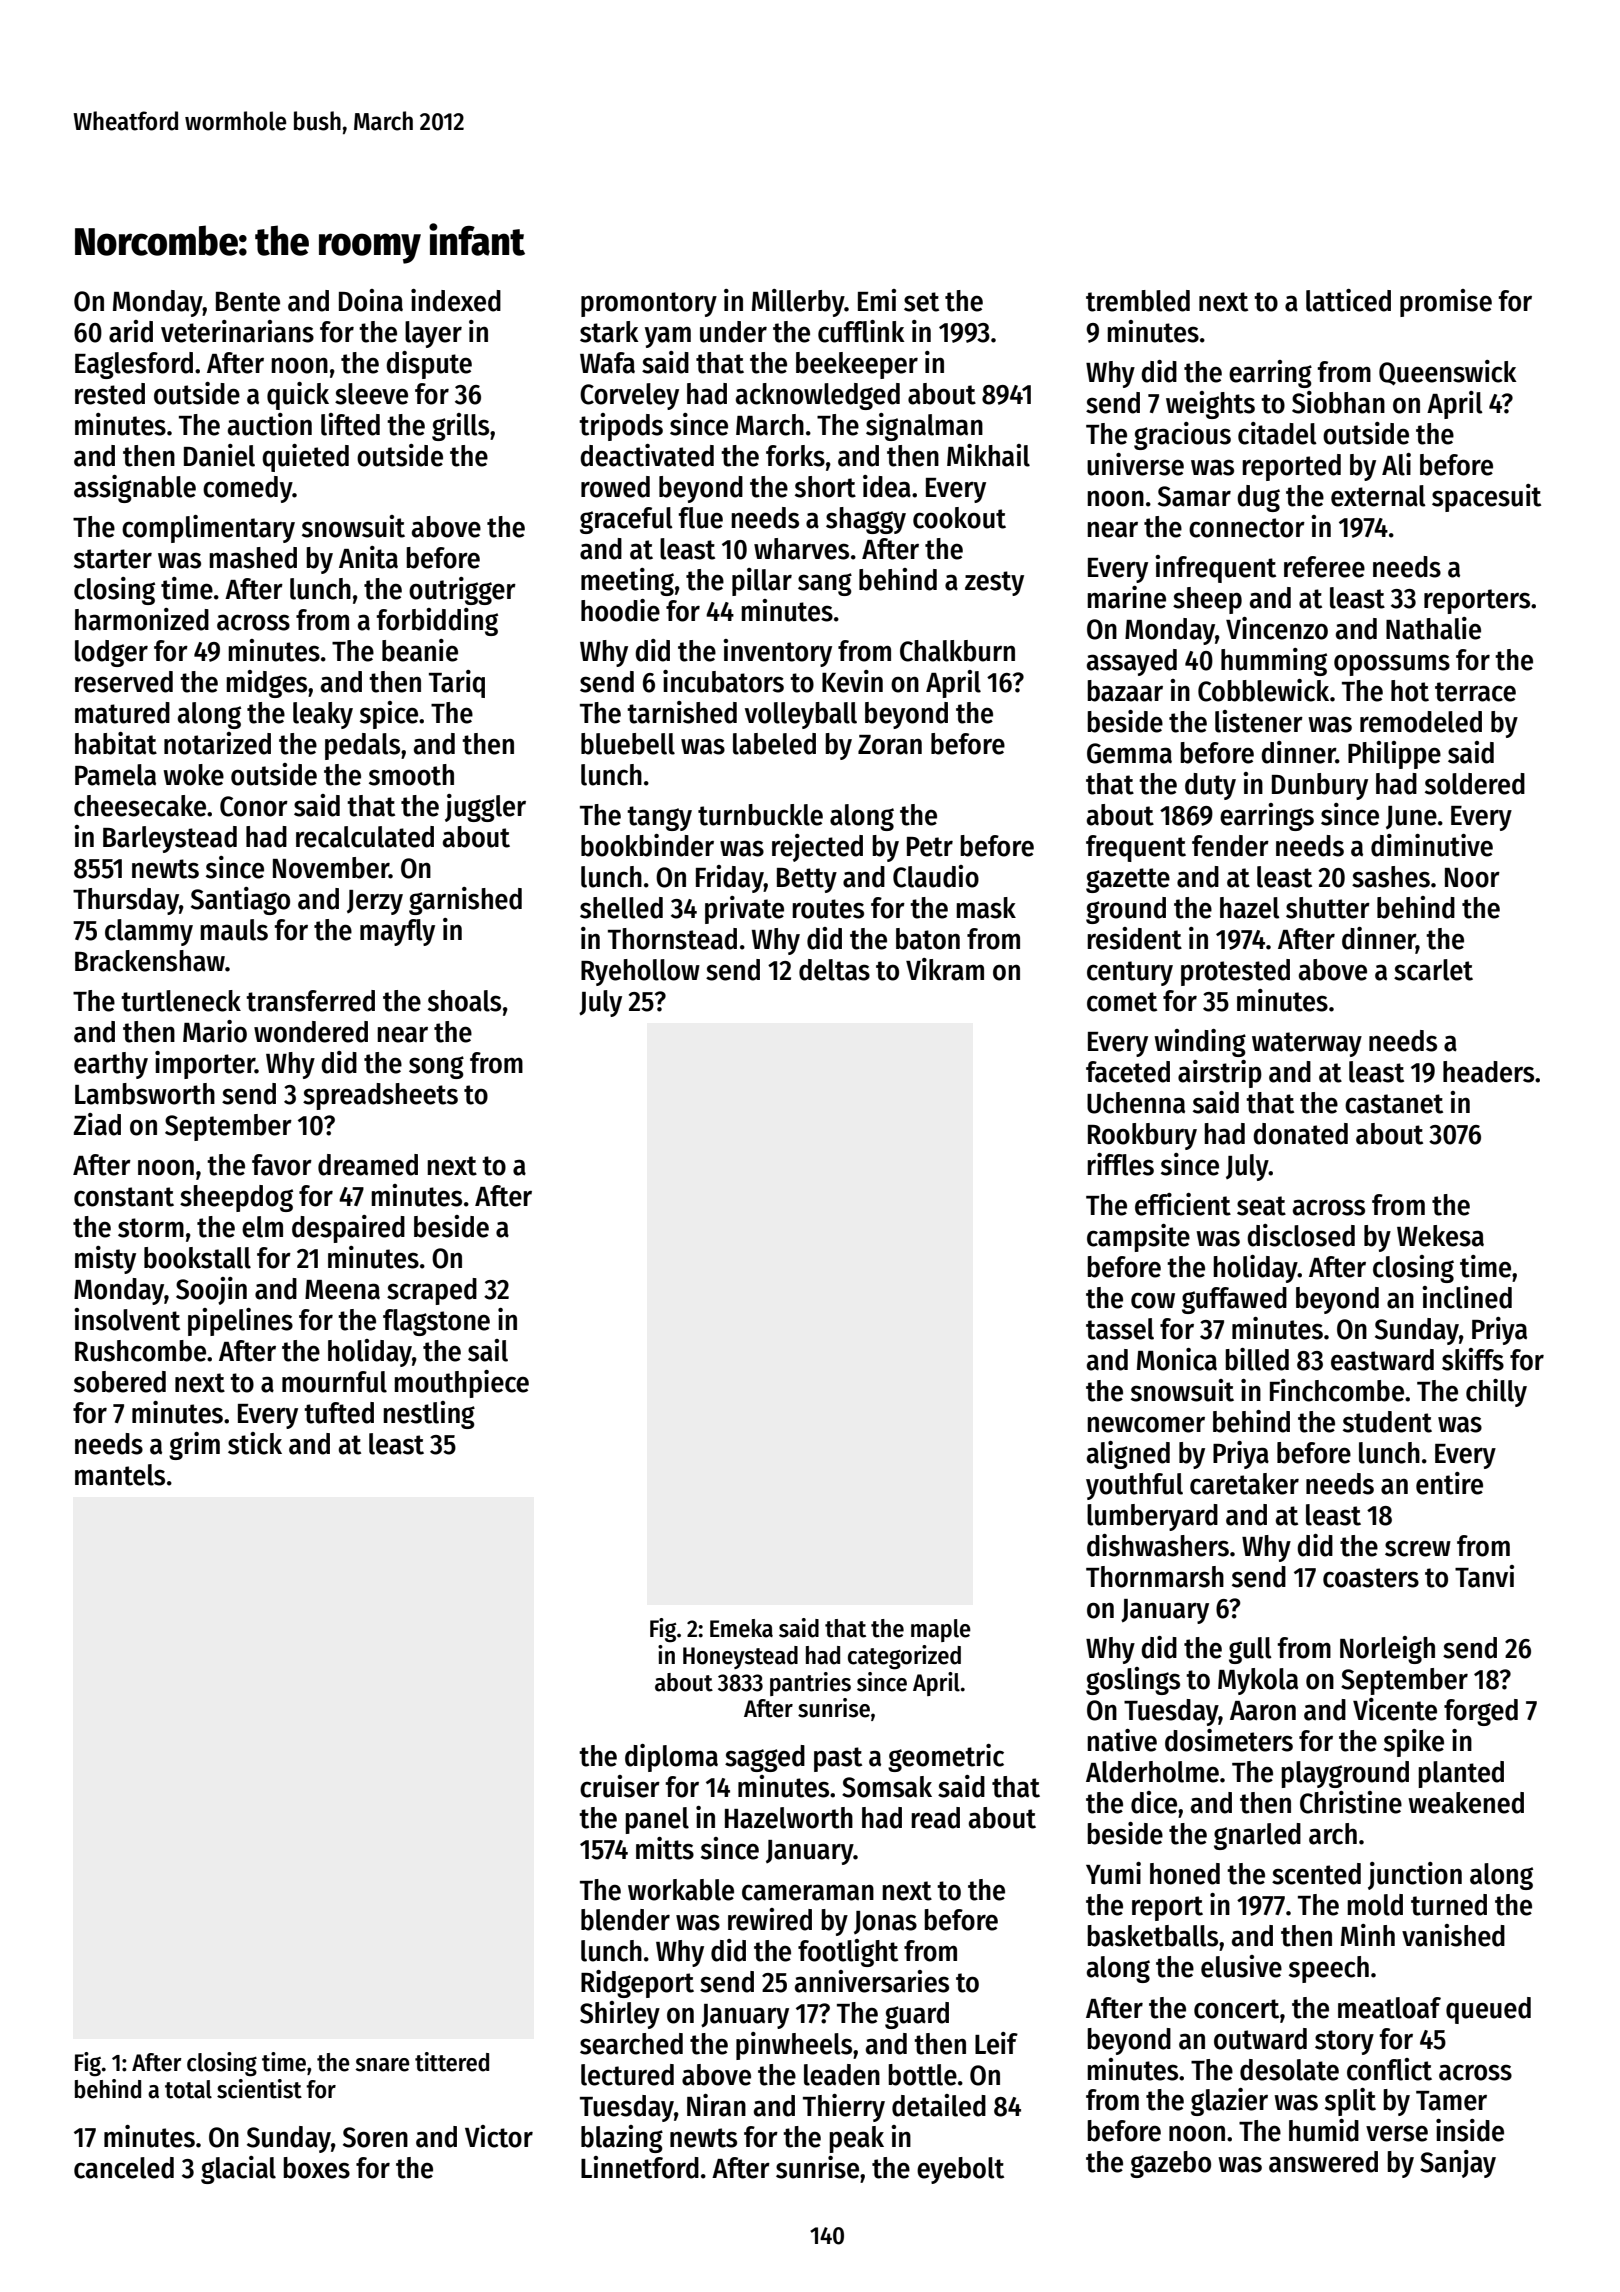 This screenshot has height=2292, width=1620. What do you see at coordinates (996, 2043) in the screenshot?
I see `Leif` at bounding box center [996, 2043].
